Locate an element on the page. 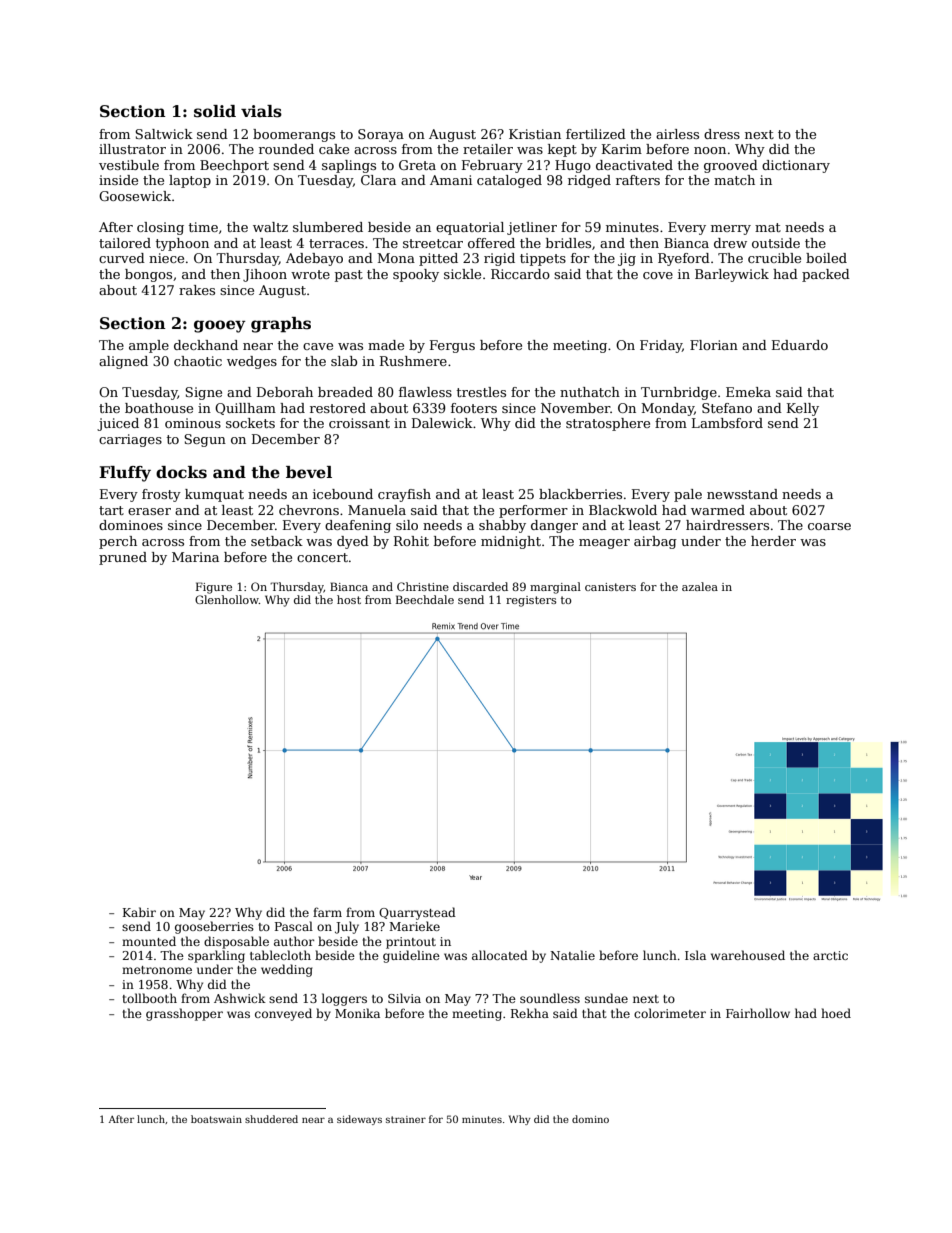 This page has height=1233, width=952. sickle is located at coordinates (462, 274).
